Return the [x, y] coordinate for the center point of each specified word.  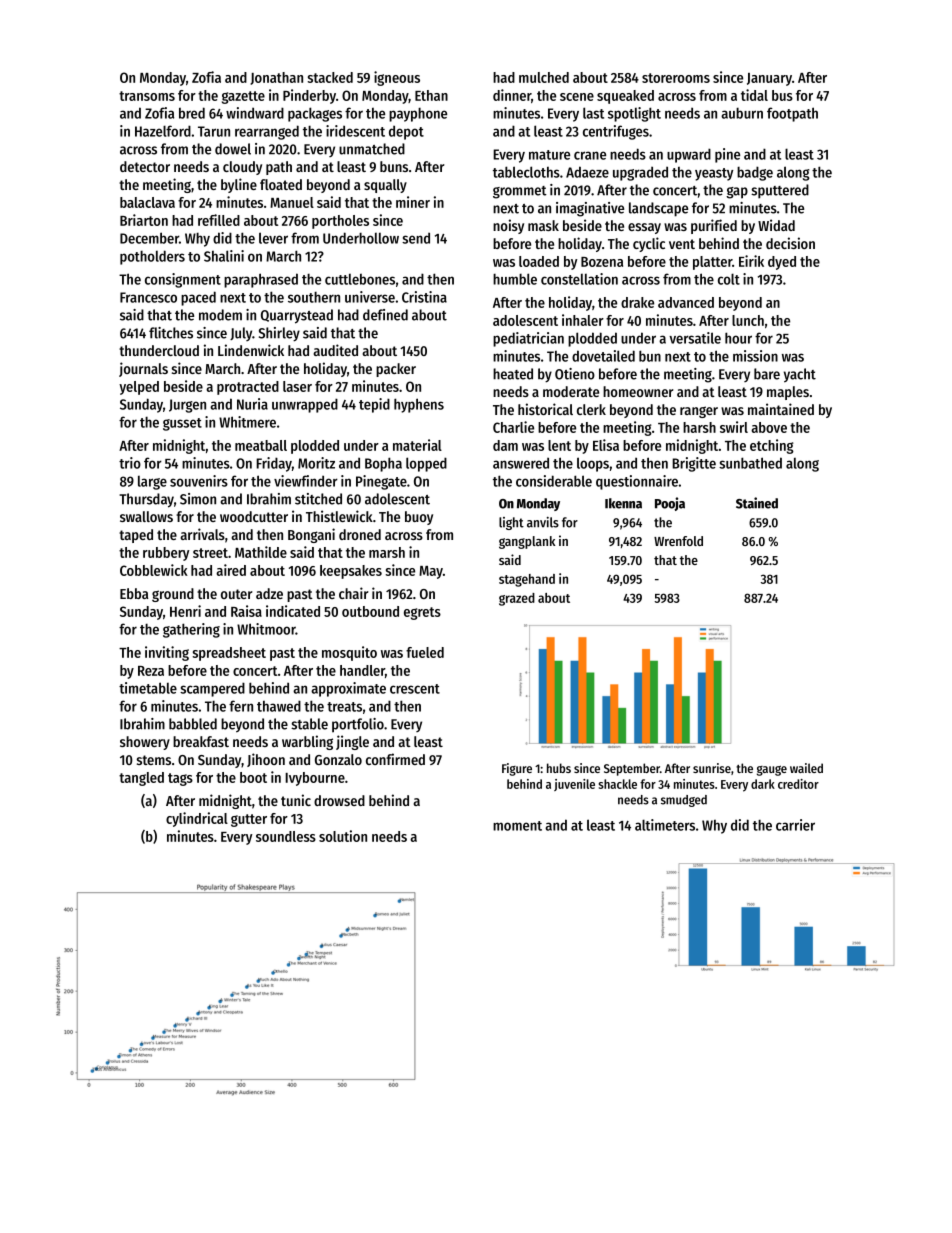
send [416, 238]
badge [755, 173]
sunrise [712, 768]
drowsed [339, 800]
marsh [387, 552]
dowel [233, 149]
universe [370, 297]
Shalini [224, 256]
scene [577, 97]
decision [790, 243]
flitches [171, 333]
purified [714, 226]
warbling [307, 742]
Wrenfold [678, 541]
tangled [141, 779]
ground [173, 595]
